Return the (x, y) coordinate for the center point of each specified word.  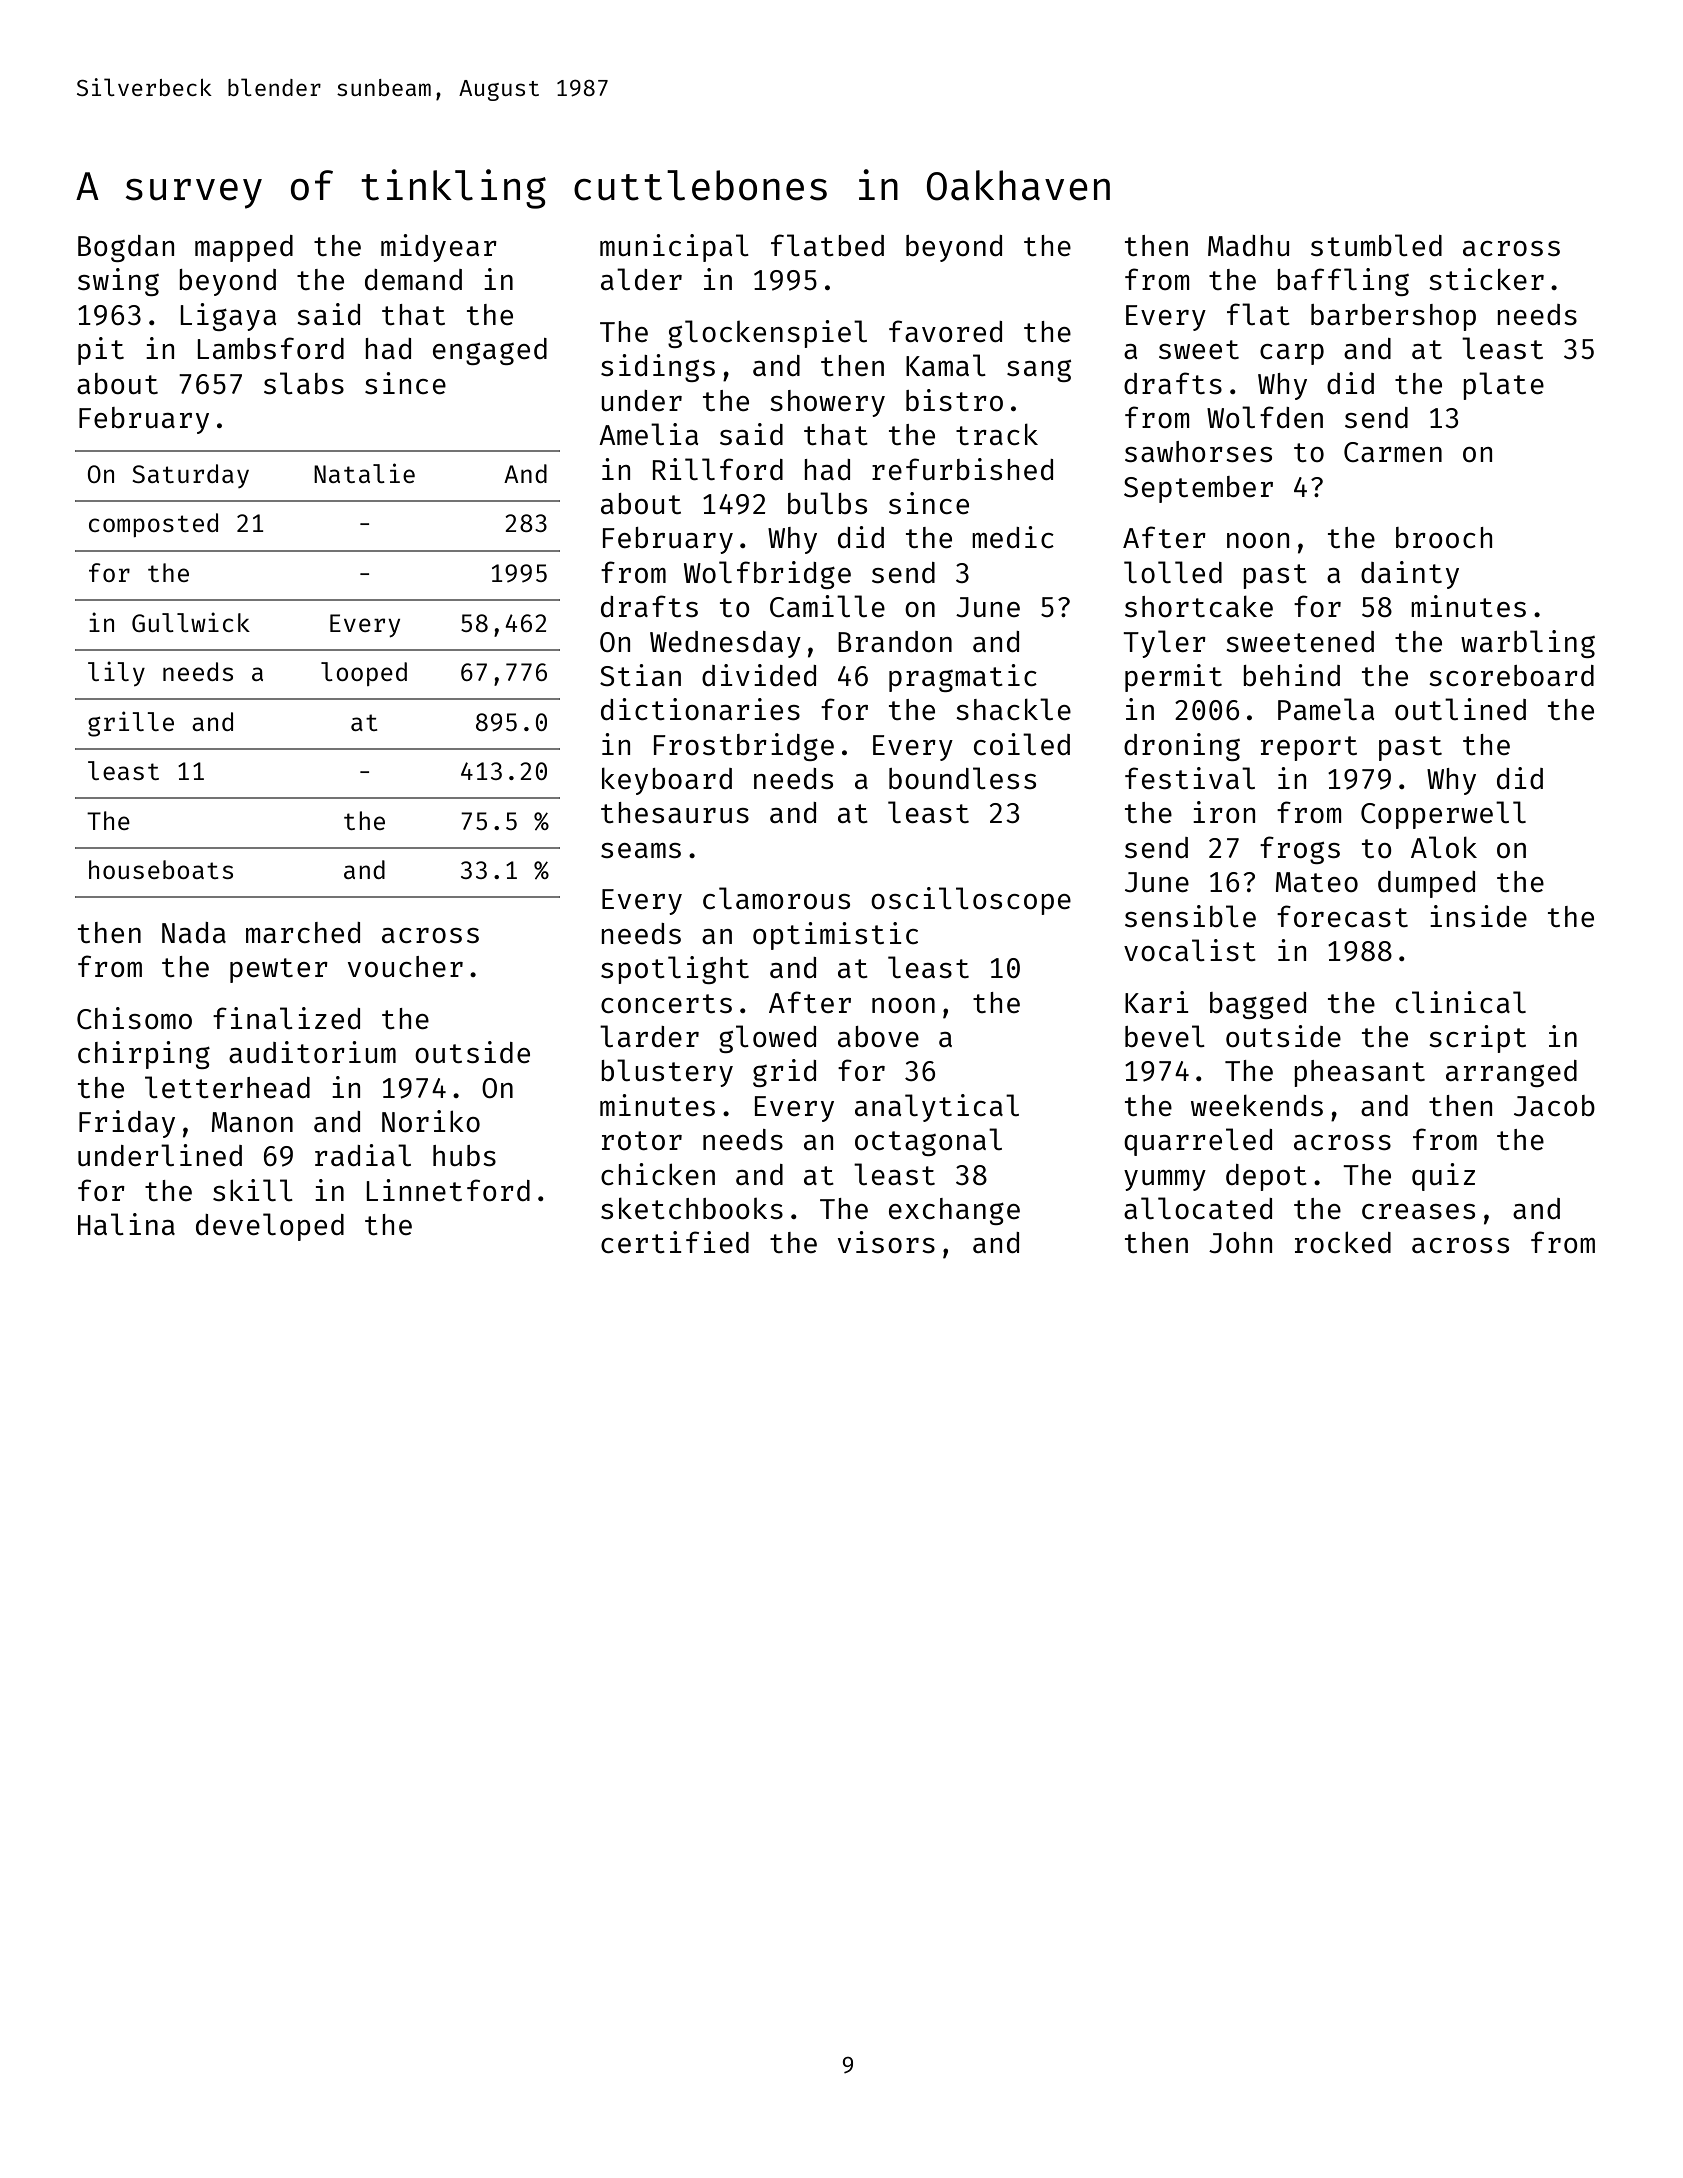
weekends (1257, 1105)
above (878, 1036)
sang (1039, 371)
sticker (1486, 279)
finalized (286, 1018)
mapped (244, 248)
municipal (674, 248)
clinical (1461, 1002)
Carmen (1393, 452)
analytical (937, 1108)
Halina (126, 1224)
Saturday (190, 476)
